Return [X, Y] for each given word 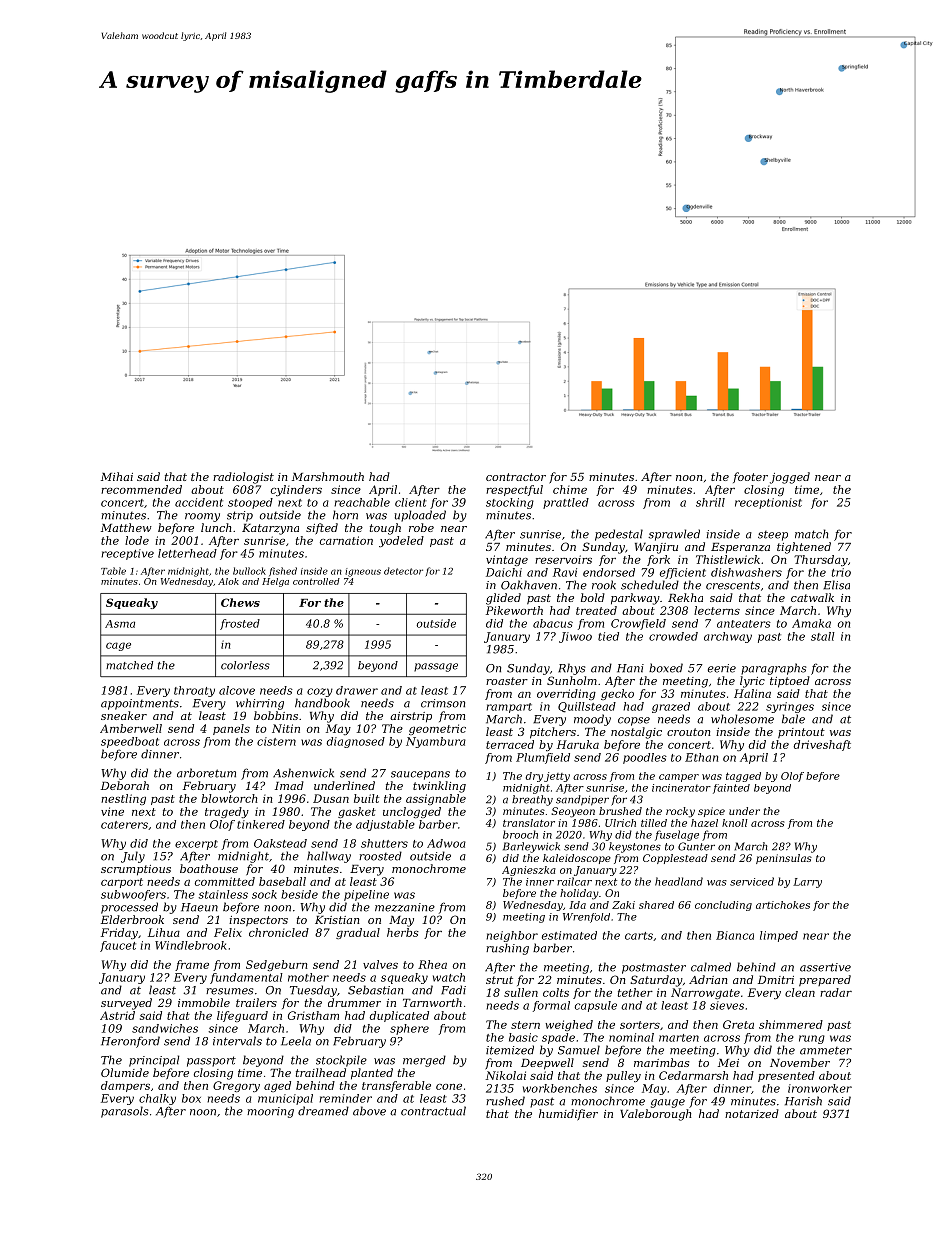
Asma [120, 624]
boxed [666, 668]
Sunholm [572, 680]
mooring [270, 1112]
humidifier [568, 1115]
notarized [752, 1113]
